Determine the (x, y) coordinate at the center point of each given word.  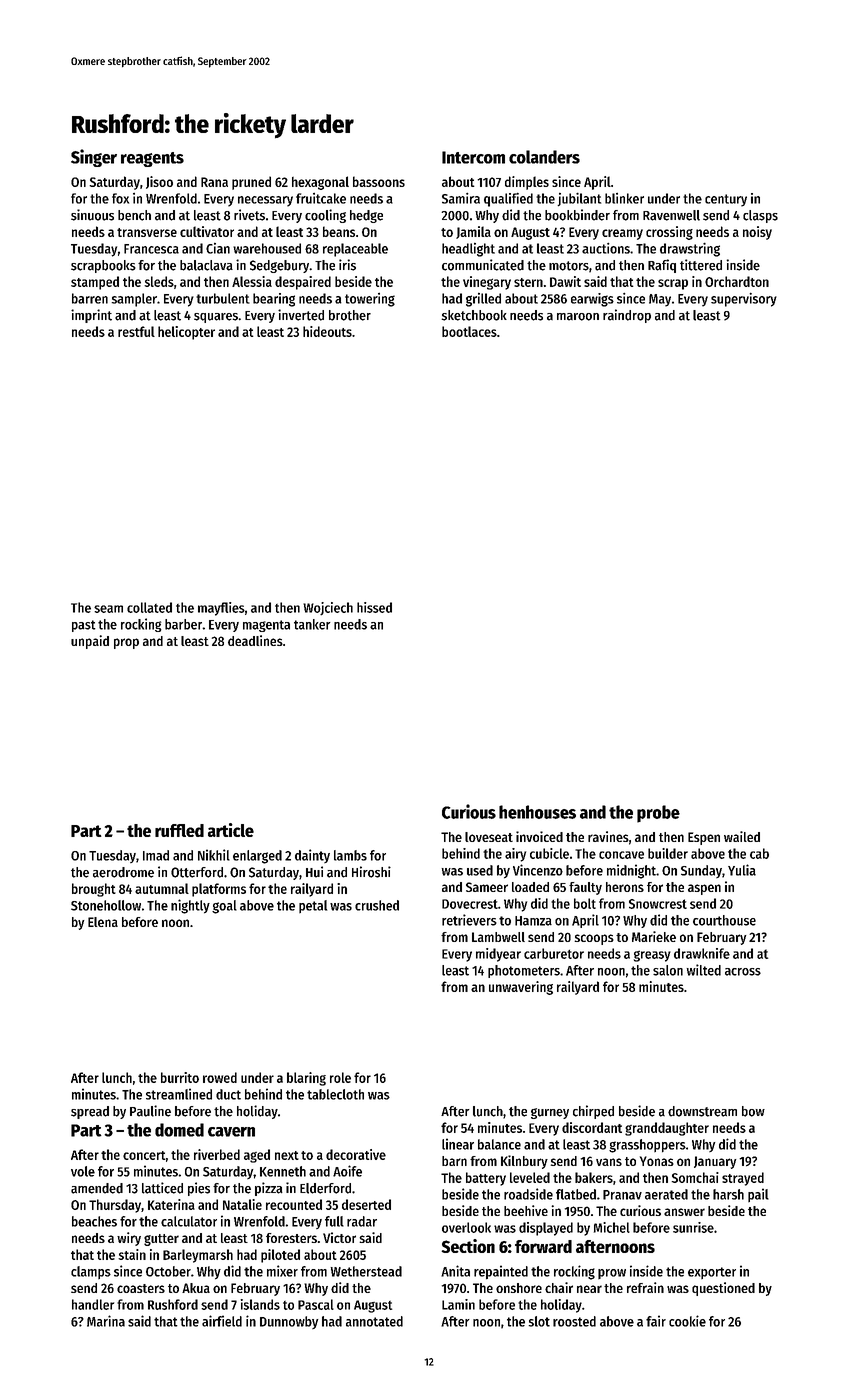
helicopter (186, 333)
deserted (366, 1204)
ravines (608, 836)
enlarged (257, 857)
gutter (161, 1240)
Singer (94, 158)
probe (658, 814)
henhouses (537, 812)
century (726, 200)
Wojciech (328, 609)
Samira (461, 198)
